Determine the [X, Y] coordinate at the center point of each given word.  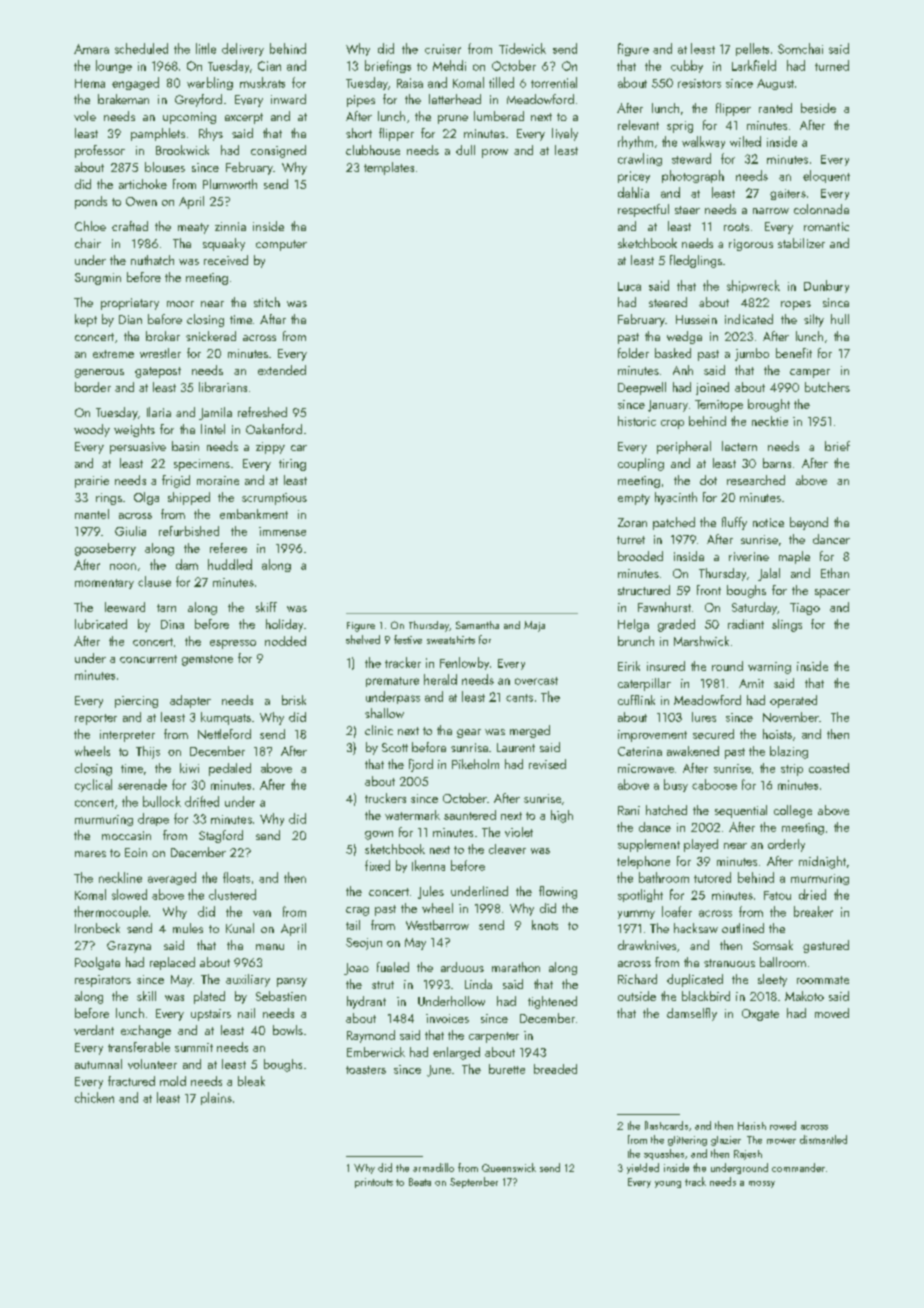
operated [793, 701]
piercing [136, 702]
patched [674, 523]
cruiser [443, 49]
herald [440, 679]
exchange [146, 1031]
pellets [752, 49]
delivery [243, 49]
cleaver [507, 849]
